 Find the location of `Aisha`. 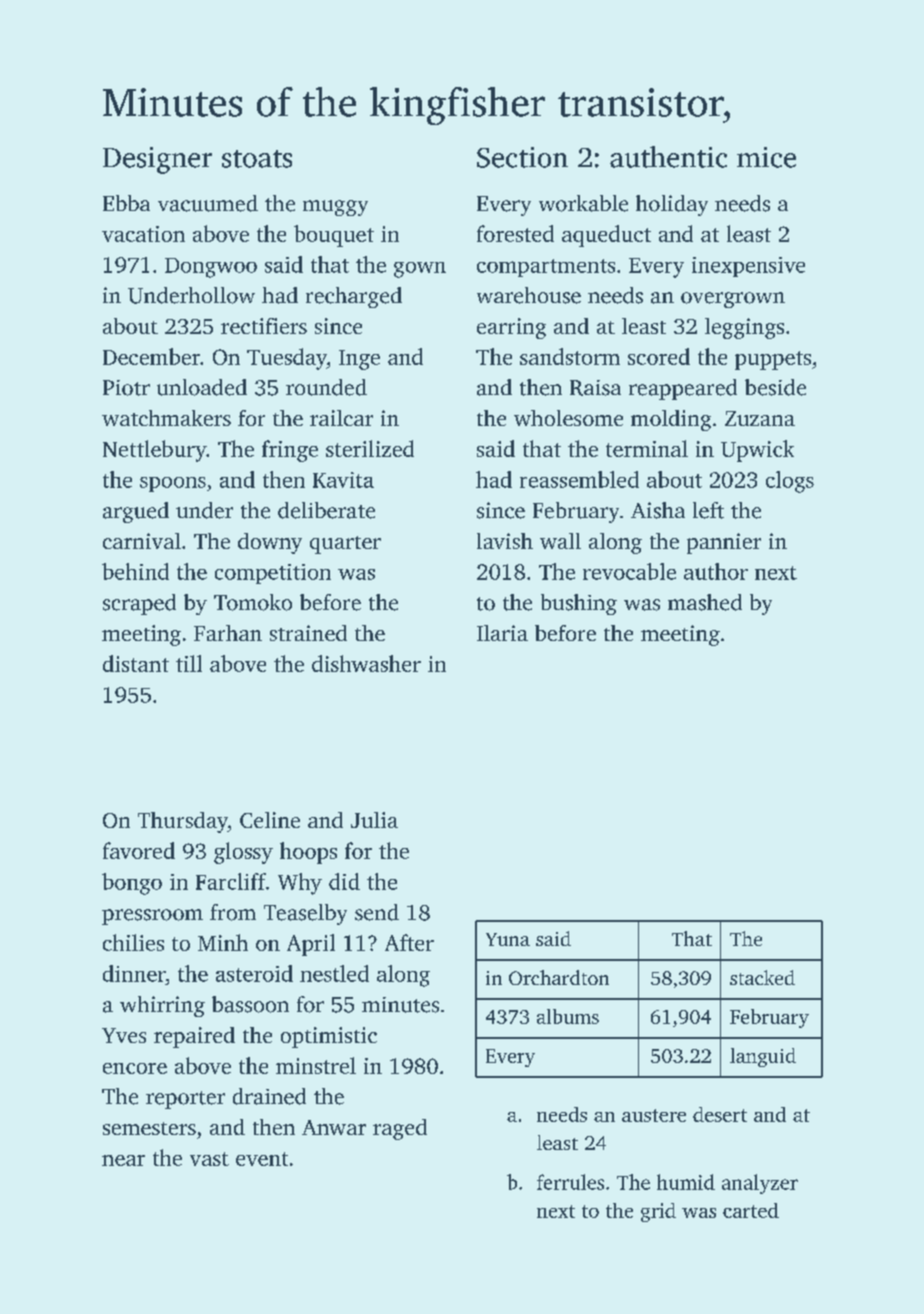

Aisha is located at coordinates (658, 510).
